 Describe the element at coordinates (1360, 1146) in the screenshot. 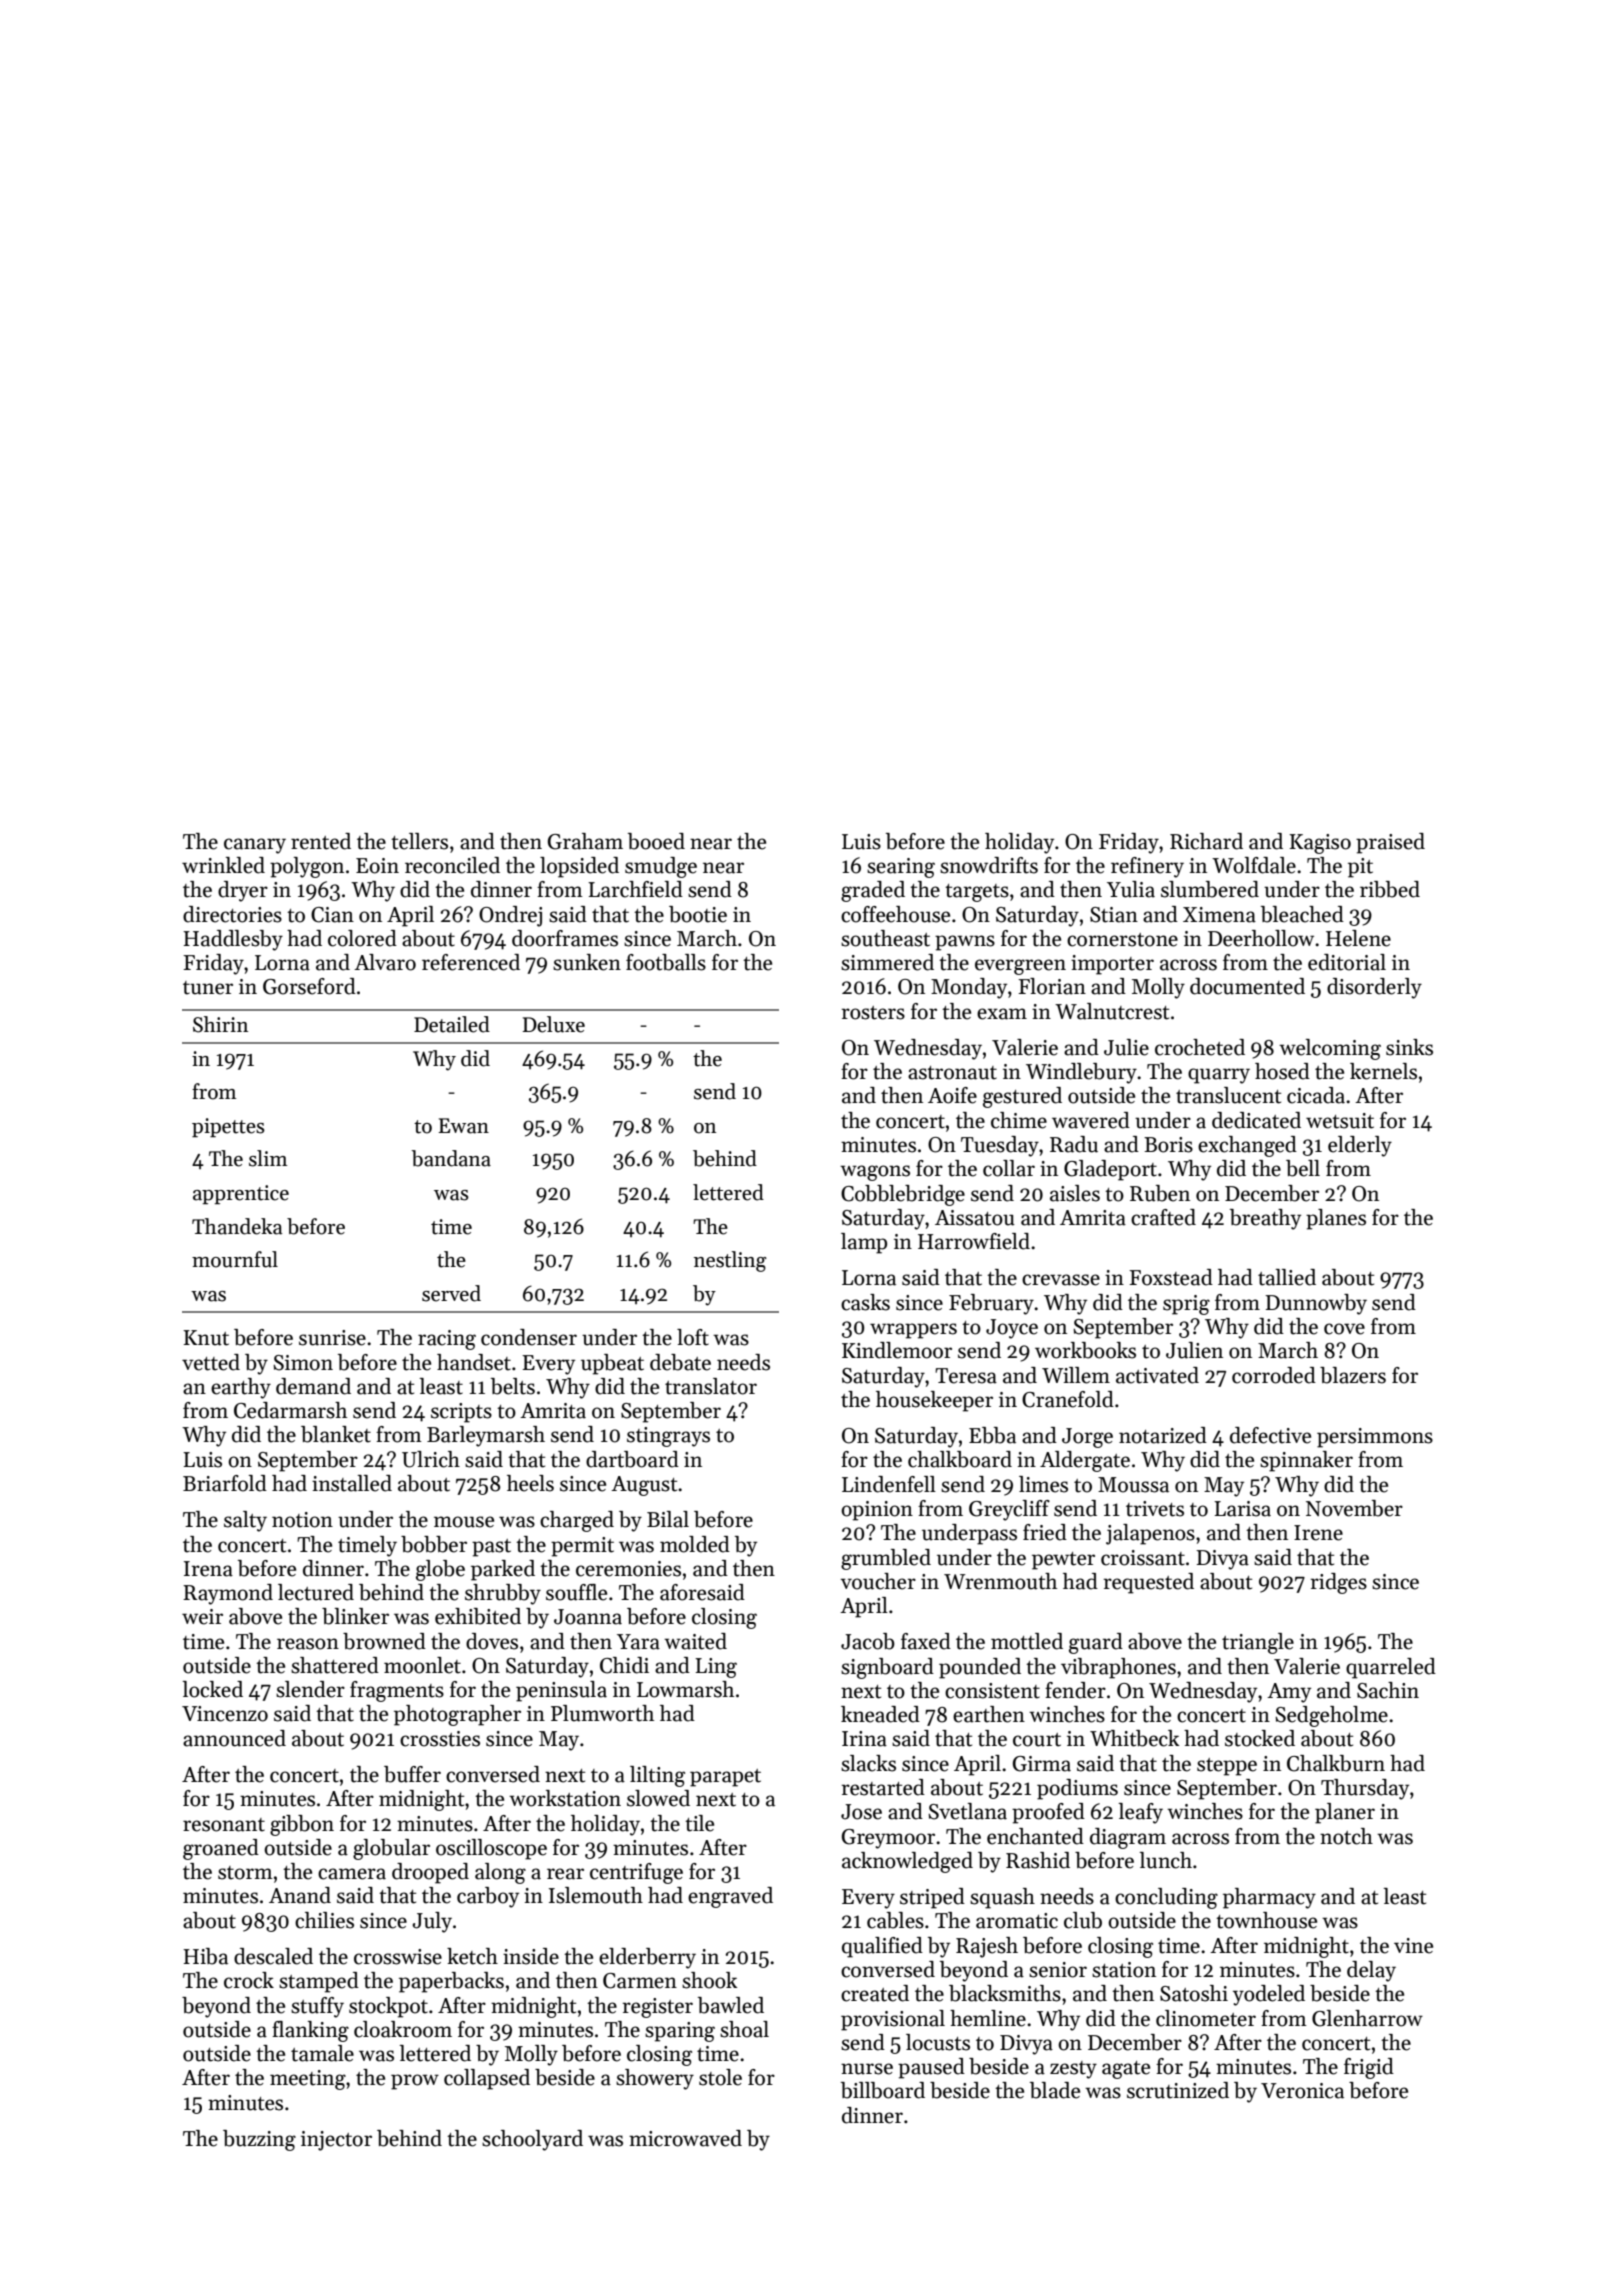

I see `elderly` at that location.
